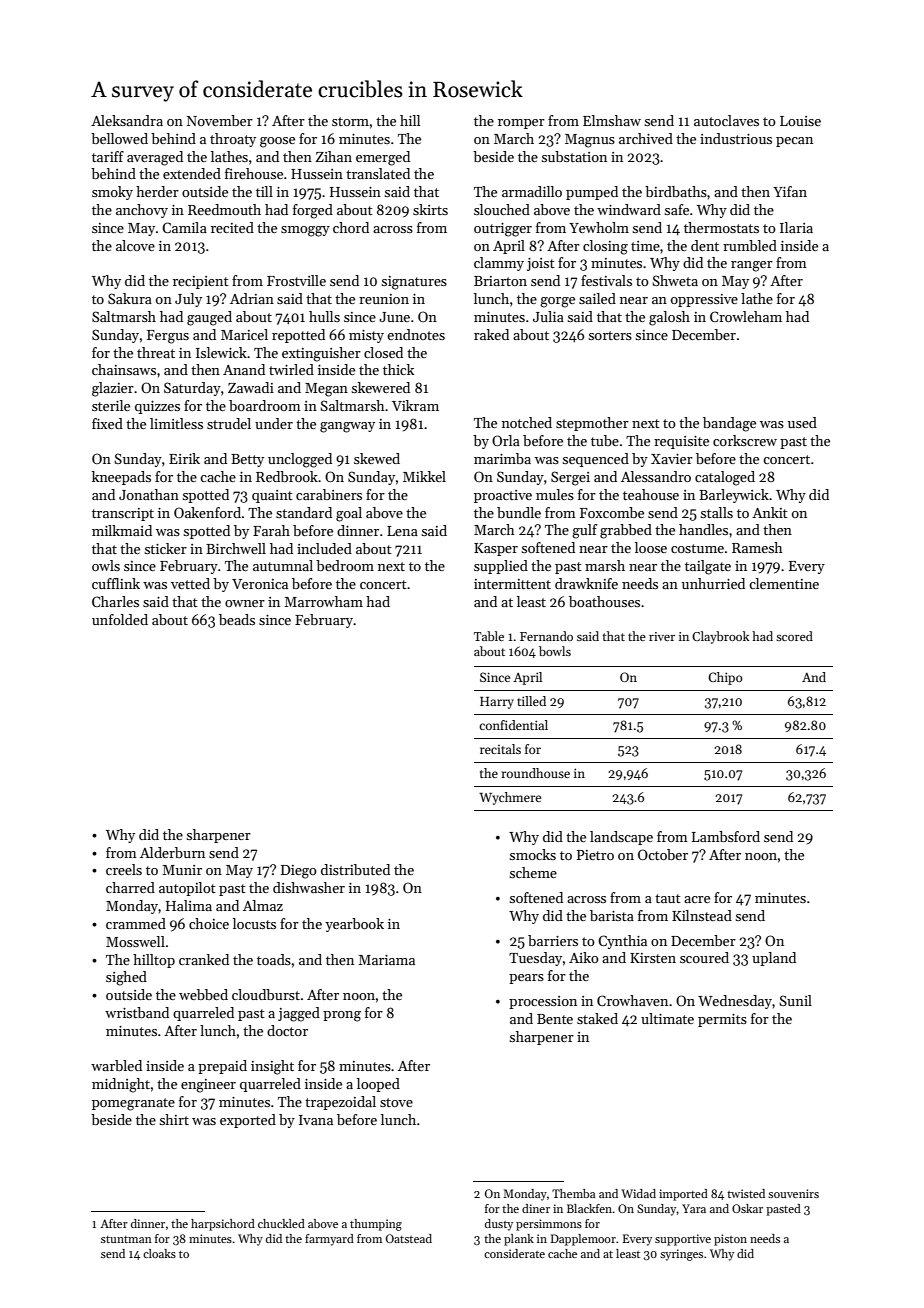 This document has width=924, height=1308. Describe the element at coordinates (159, 1253) in the document. I see `cloaks` at that location.
